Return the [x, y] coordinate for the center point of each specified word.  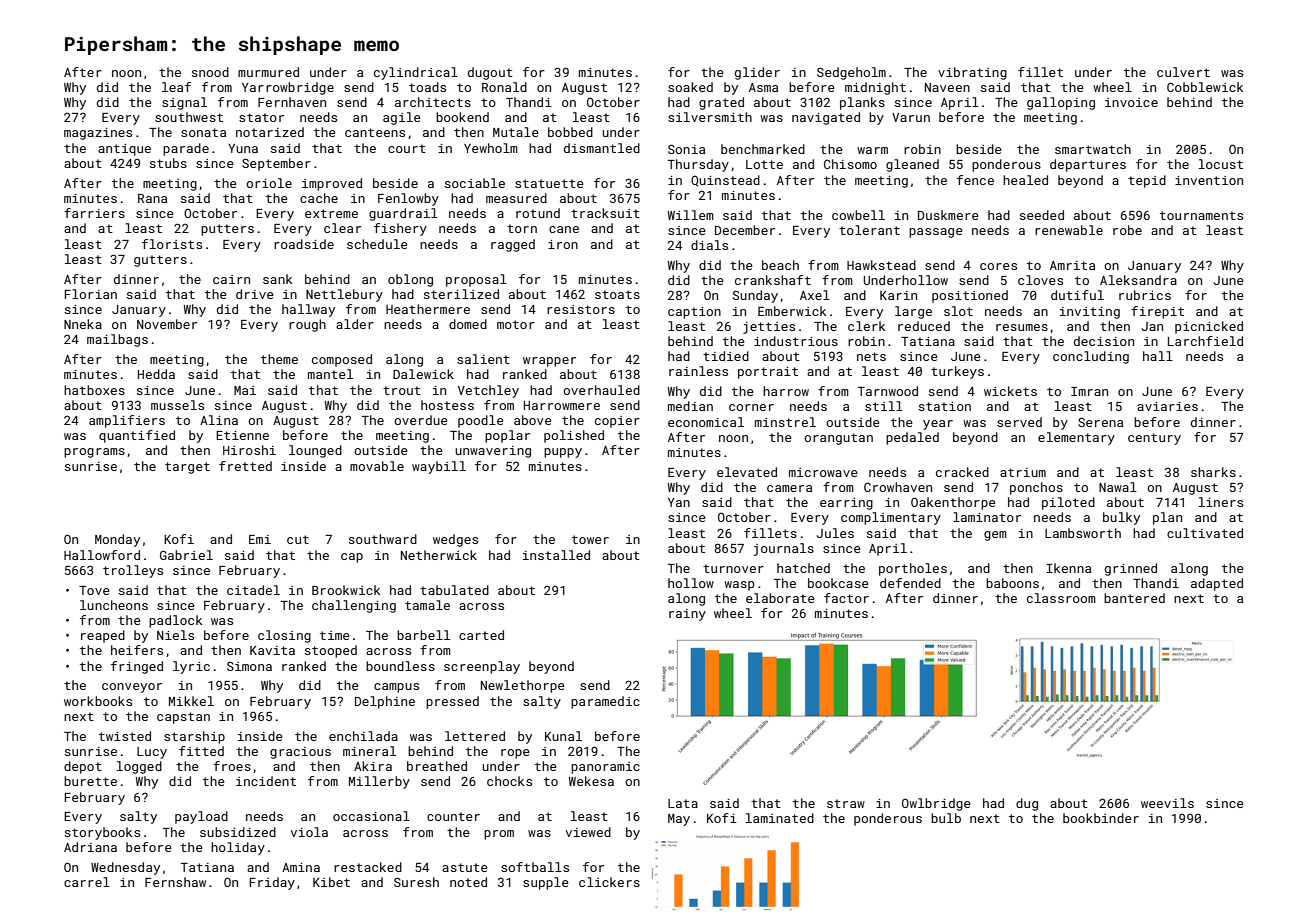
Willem [691, 215]
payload [201, 817]
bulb [946, 818]
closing [284, 636]
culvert [1183, 72]
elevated [747, 472]
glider [757, 73]
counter [453, 816]
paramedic [605, 702]
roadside [304, 244]
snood [210, 72]
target [187, 468]
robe [1127, 230]
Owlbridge [936, 804]
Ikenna [1068, 568]
